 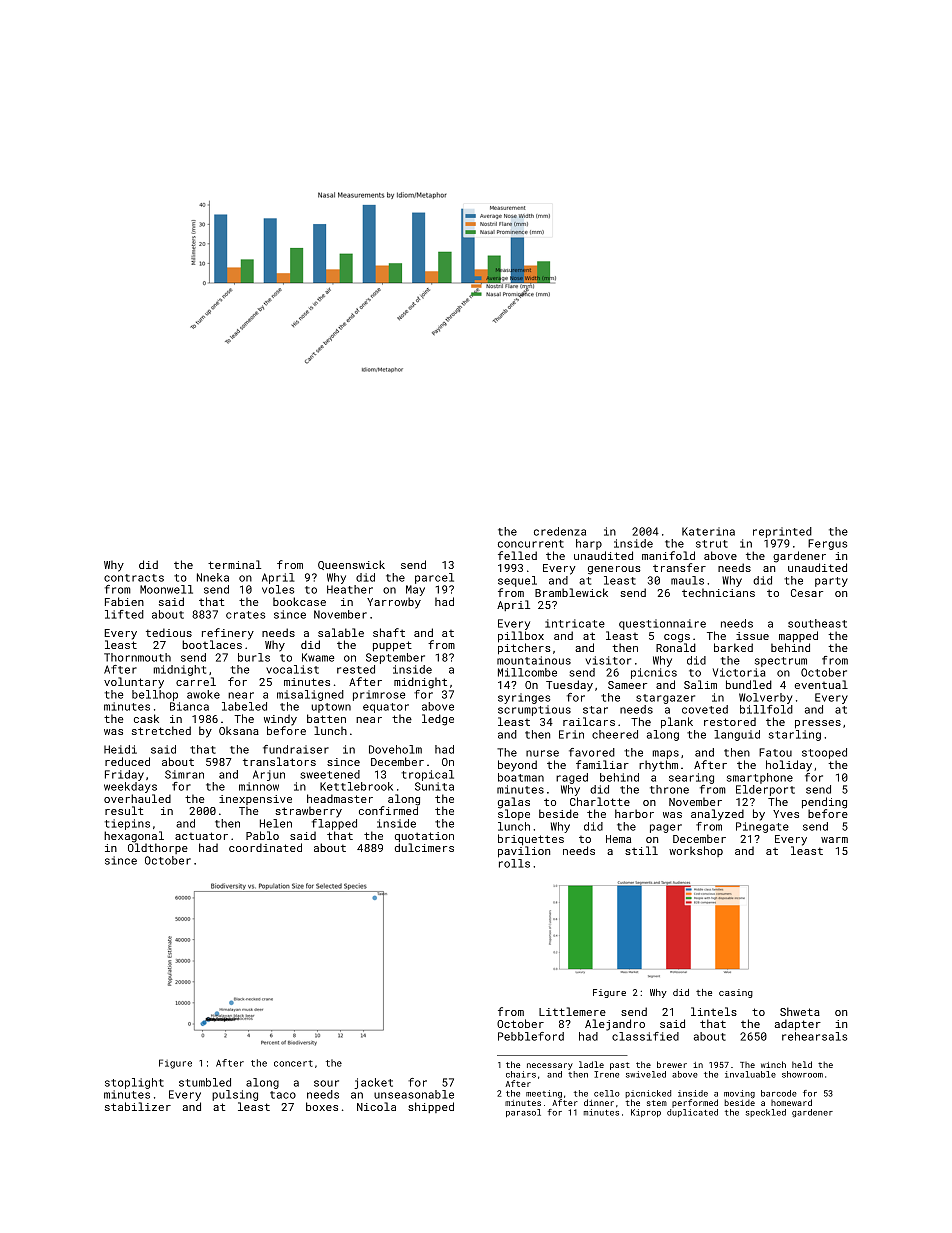 What do you see at coordinates (814, 1036) in the screenshot?
I see `rehearsals` at bounding box center [814, 1036].
